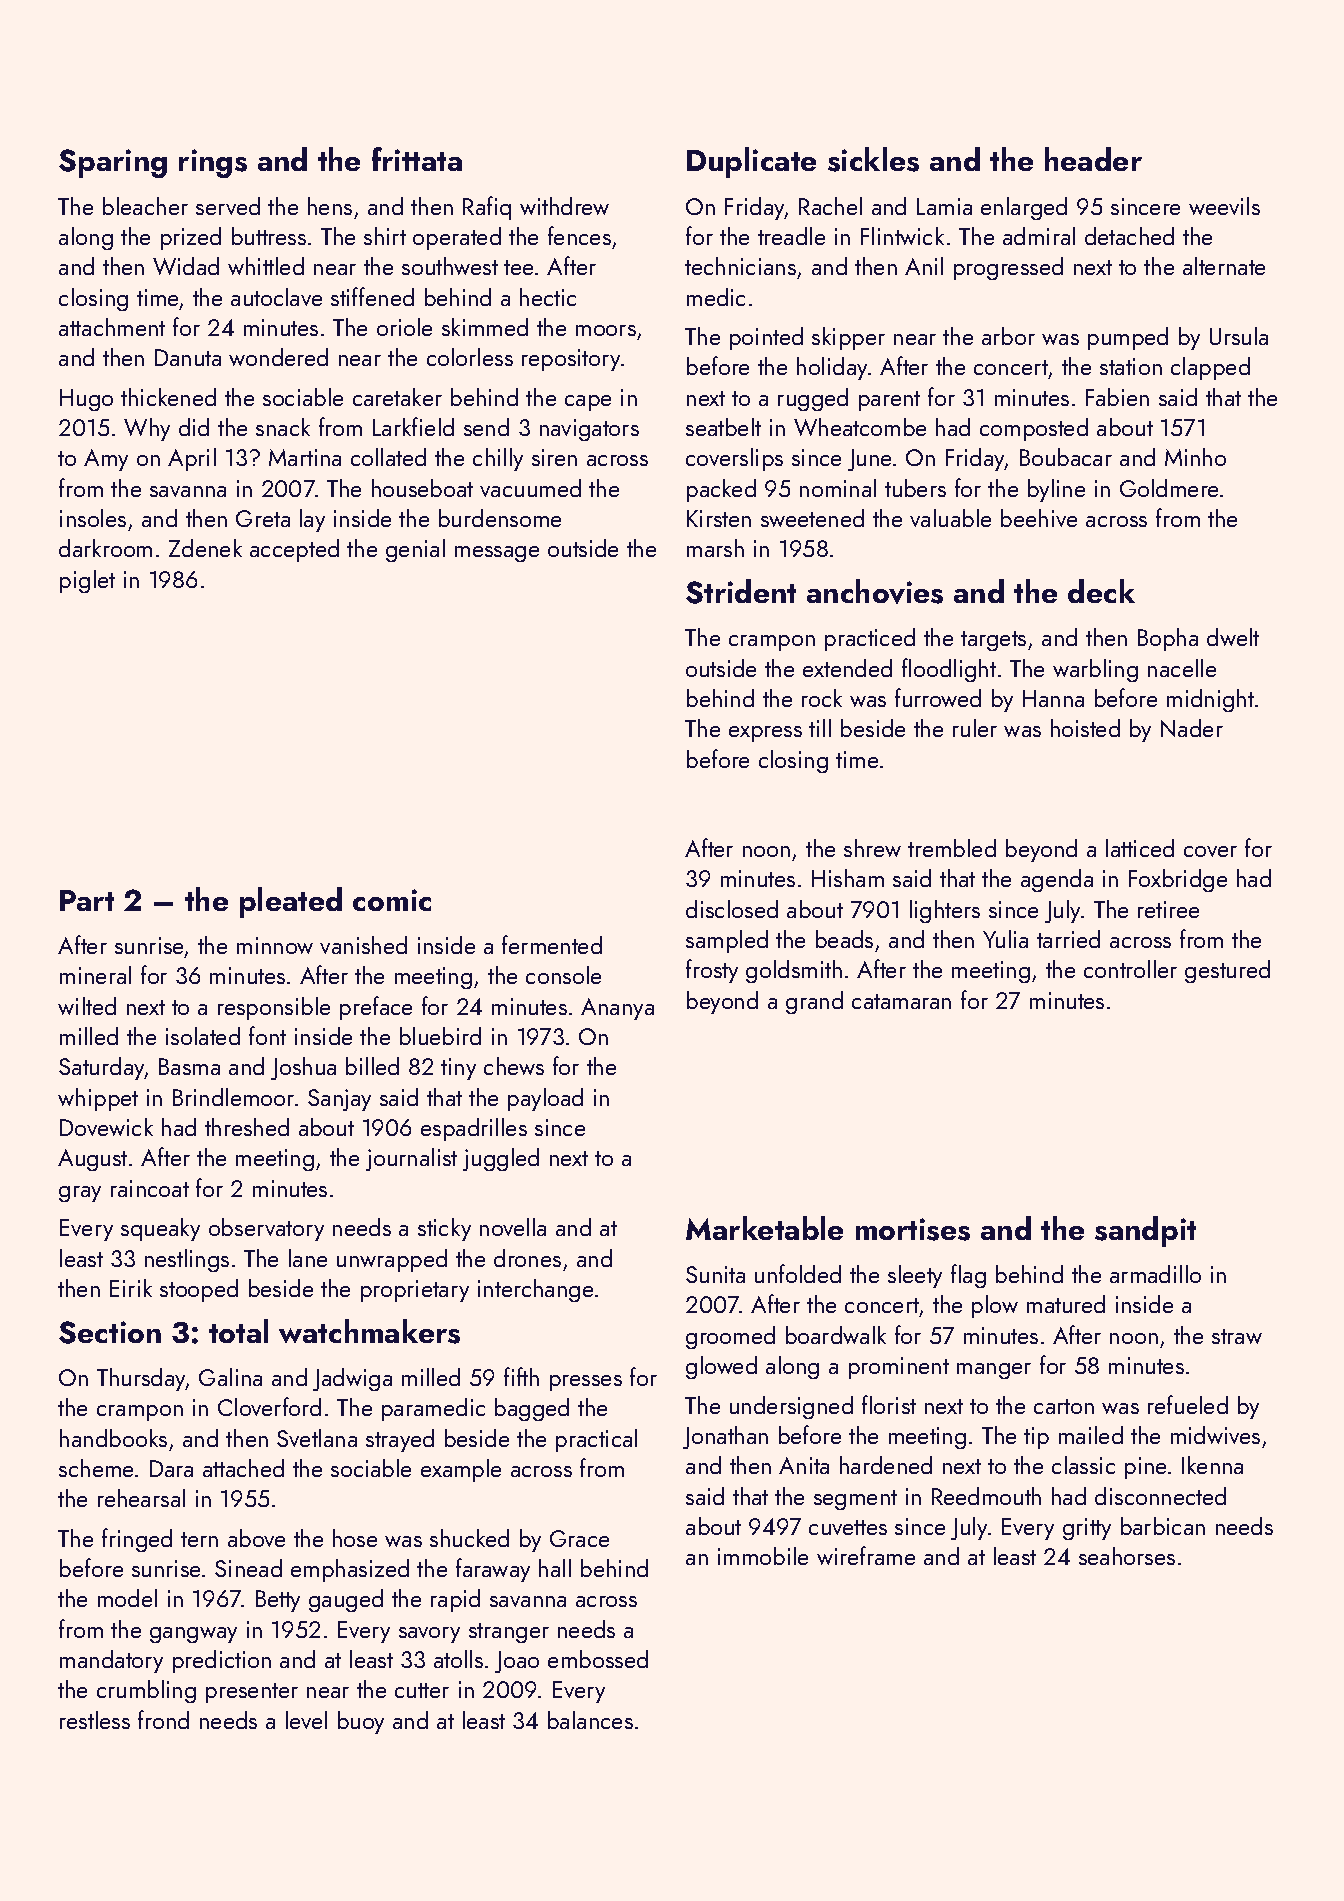  What do you see at coordinates (751, 162) in the image?
I see `Duplicate` at bounding box center [751, 162].
